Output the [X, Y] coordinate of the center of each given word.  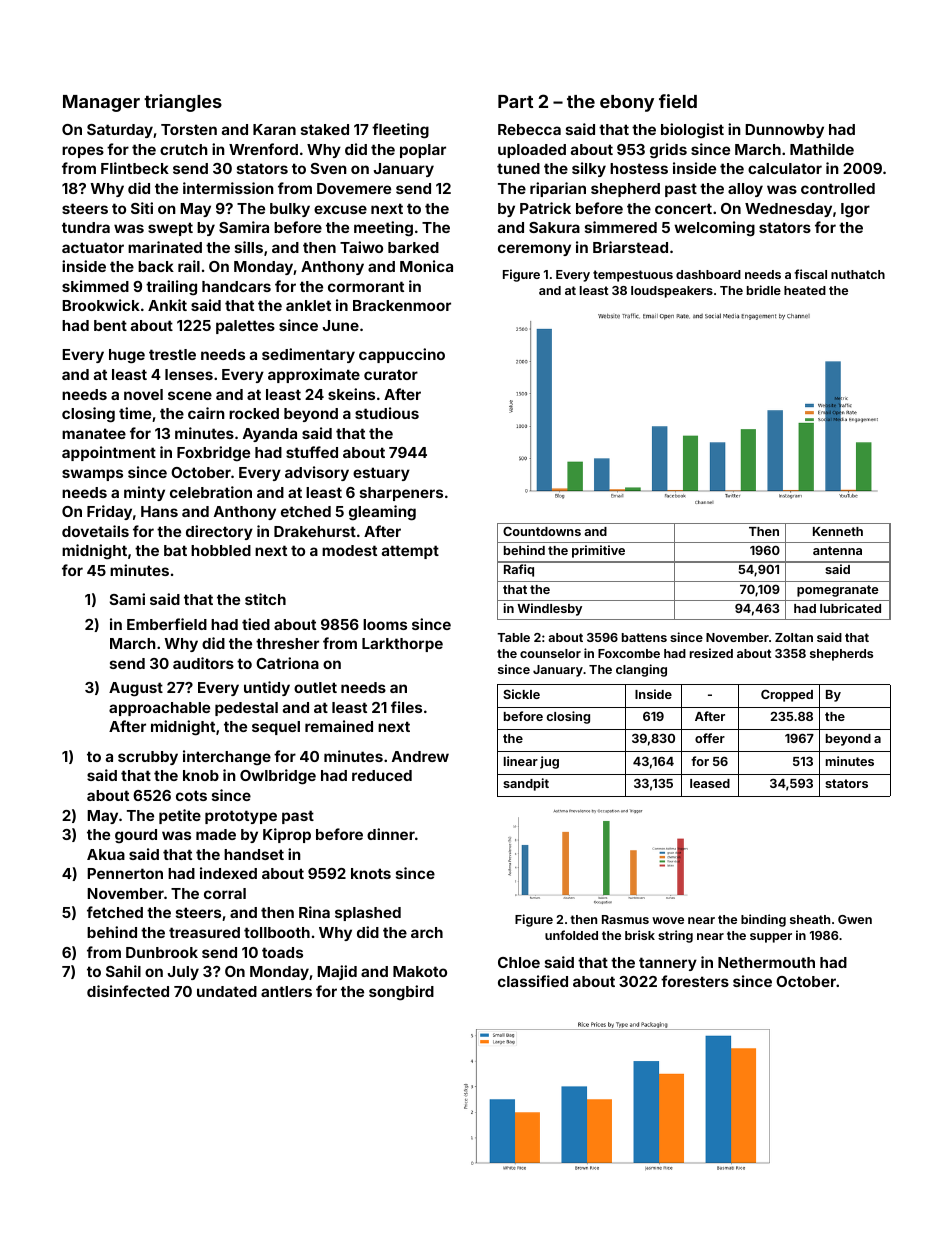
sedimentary [308, 355]
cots [191, 795]
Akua [106, 854]
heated [805, 290]
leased [710, 783]
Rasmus [625, 919]
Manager [101, 103]
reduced [382, 775]
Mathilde [822, 149]
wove [668, 920]
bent [110, 325]
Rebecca [529, 129]
